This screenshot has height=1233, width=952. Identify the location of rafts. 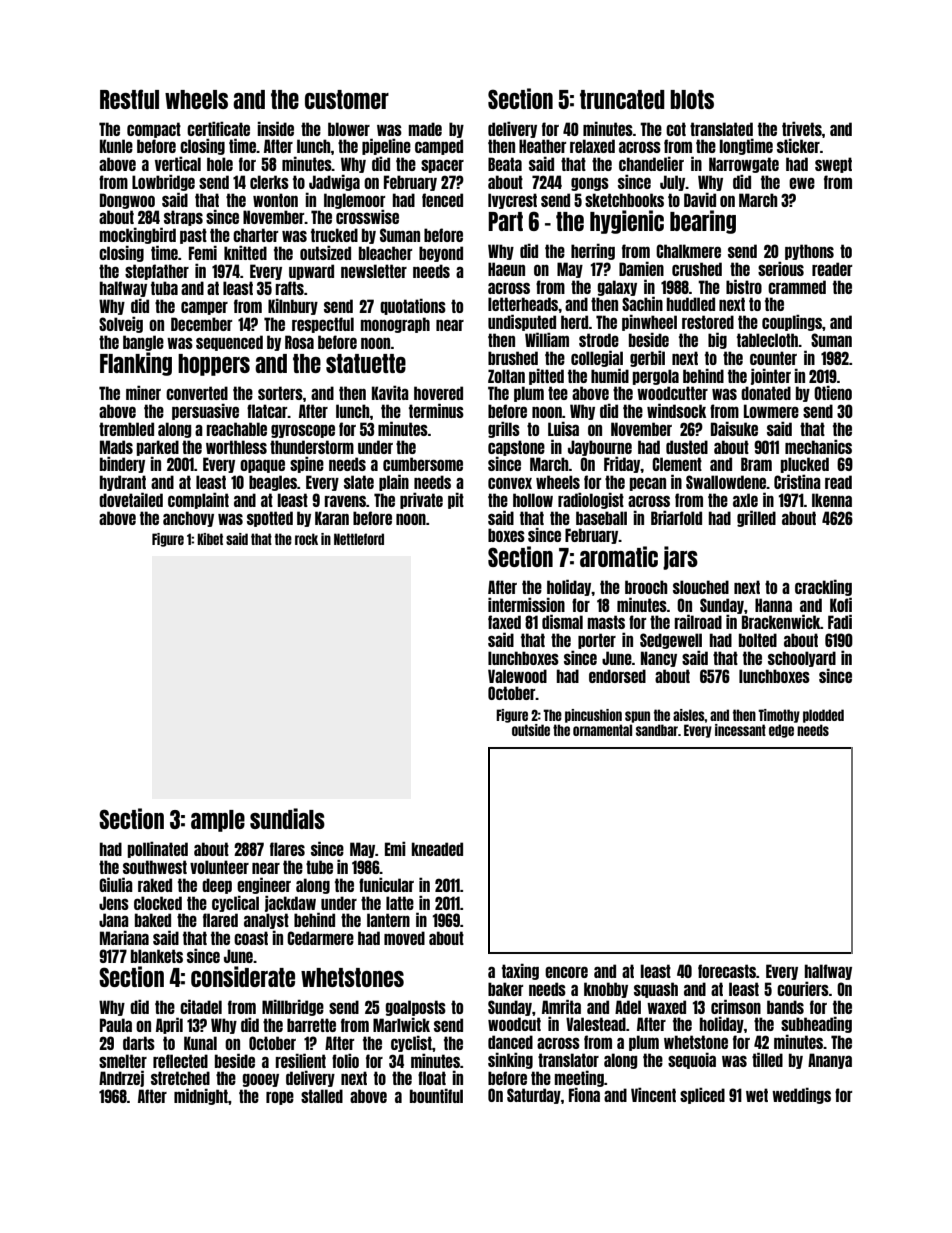
(290, 288).
